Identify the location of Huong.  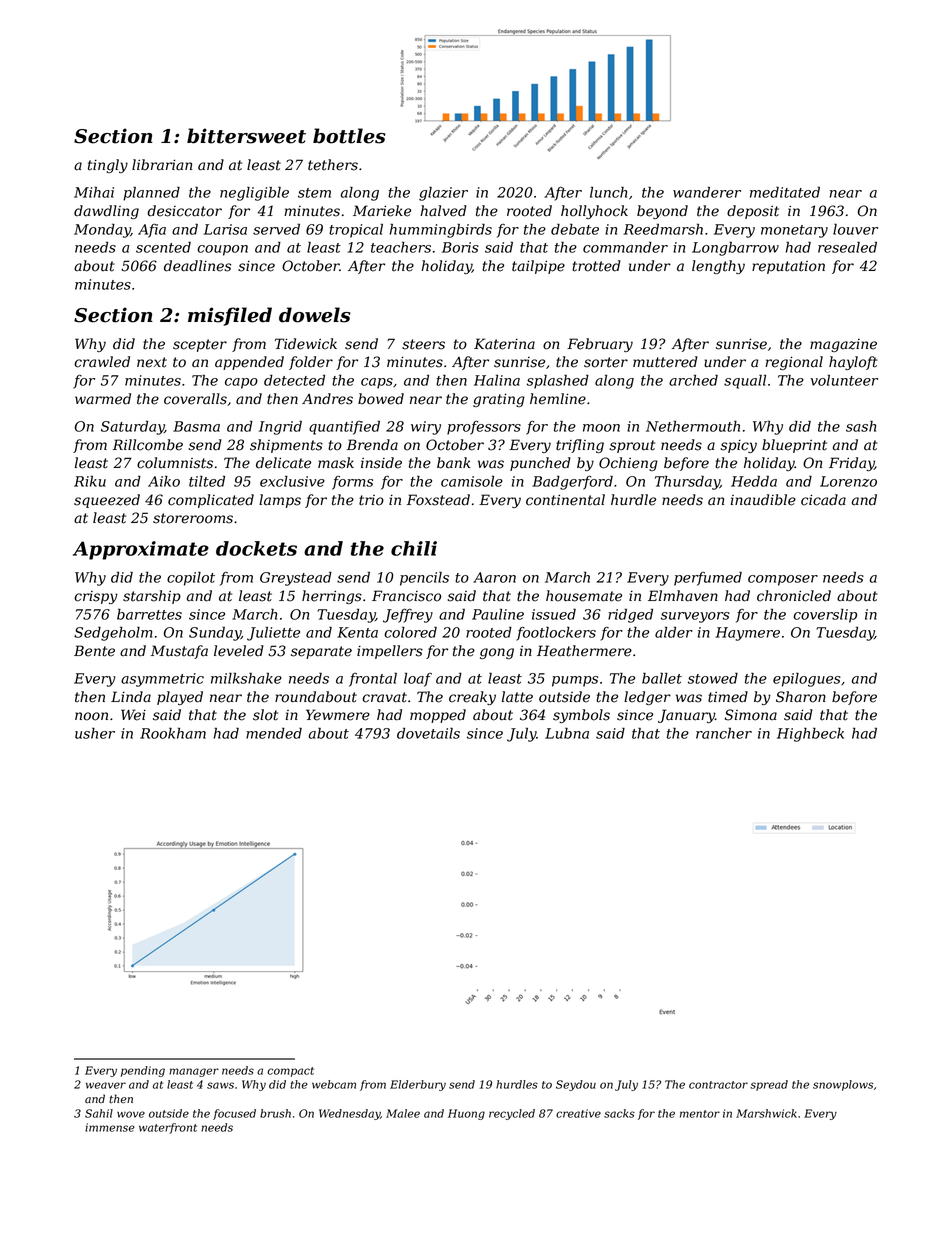
(466, 1114).
